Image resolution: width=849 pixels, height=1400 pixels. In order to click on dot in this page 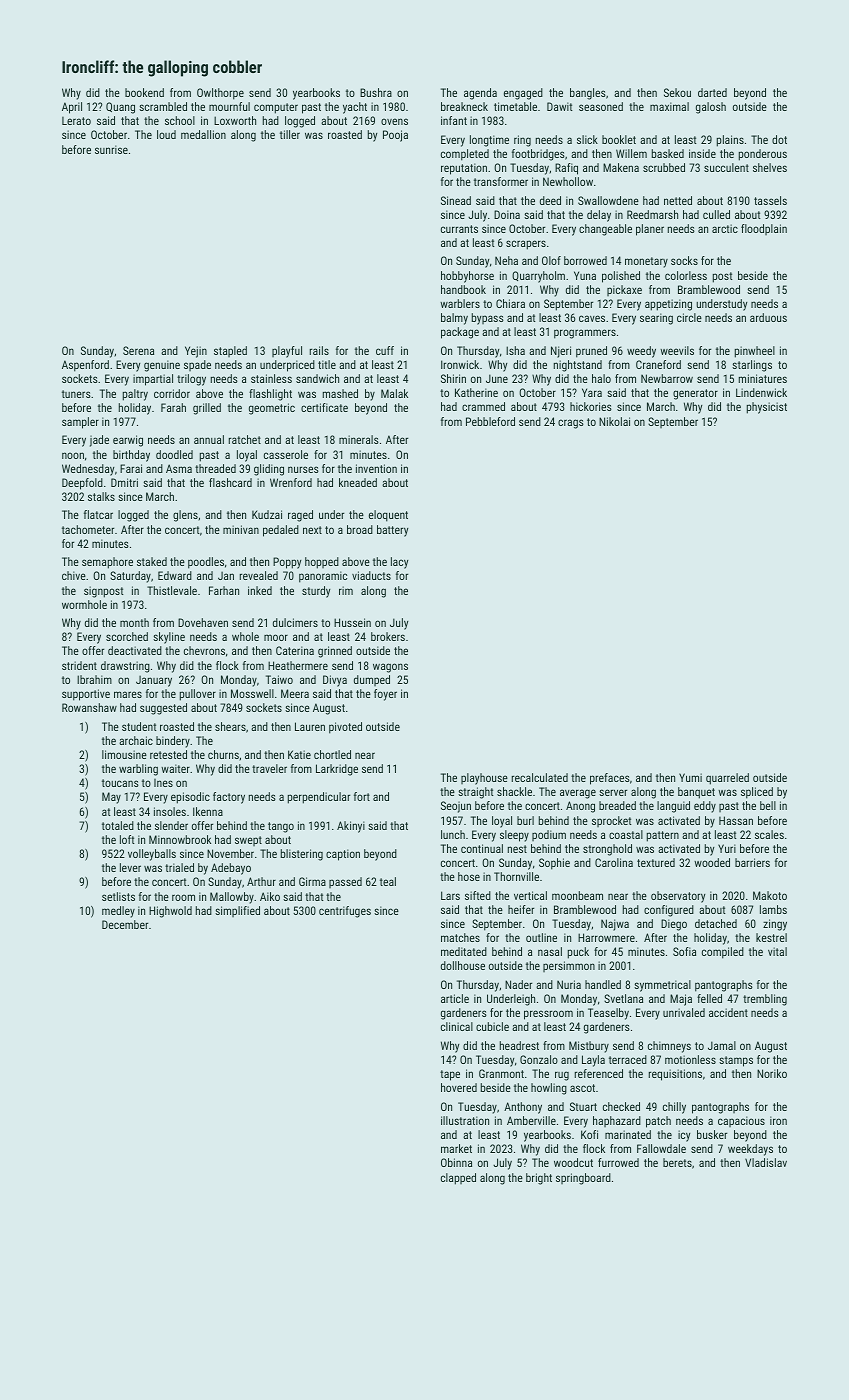, I will do `click(779, 139)`.
